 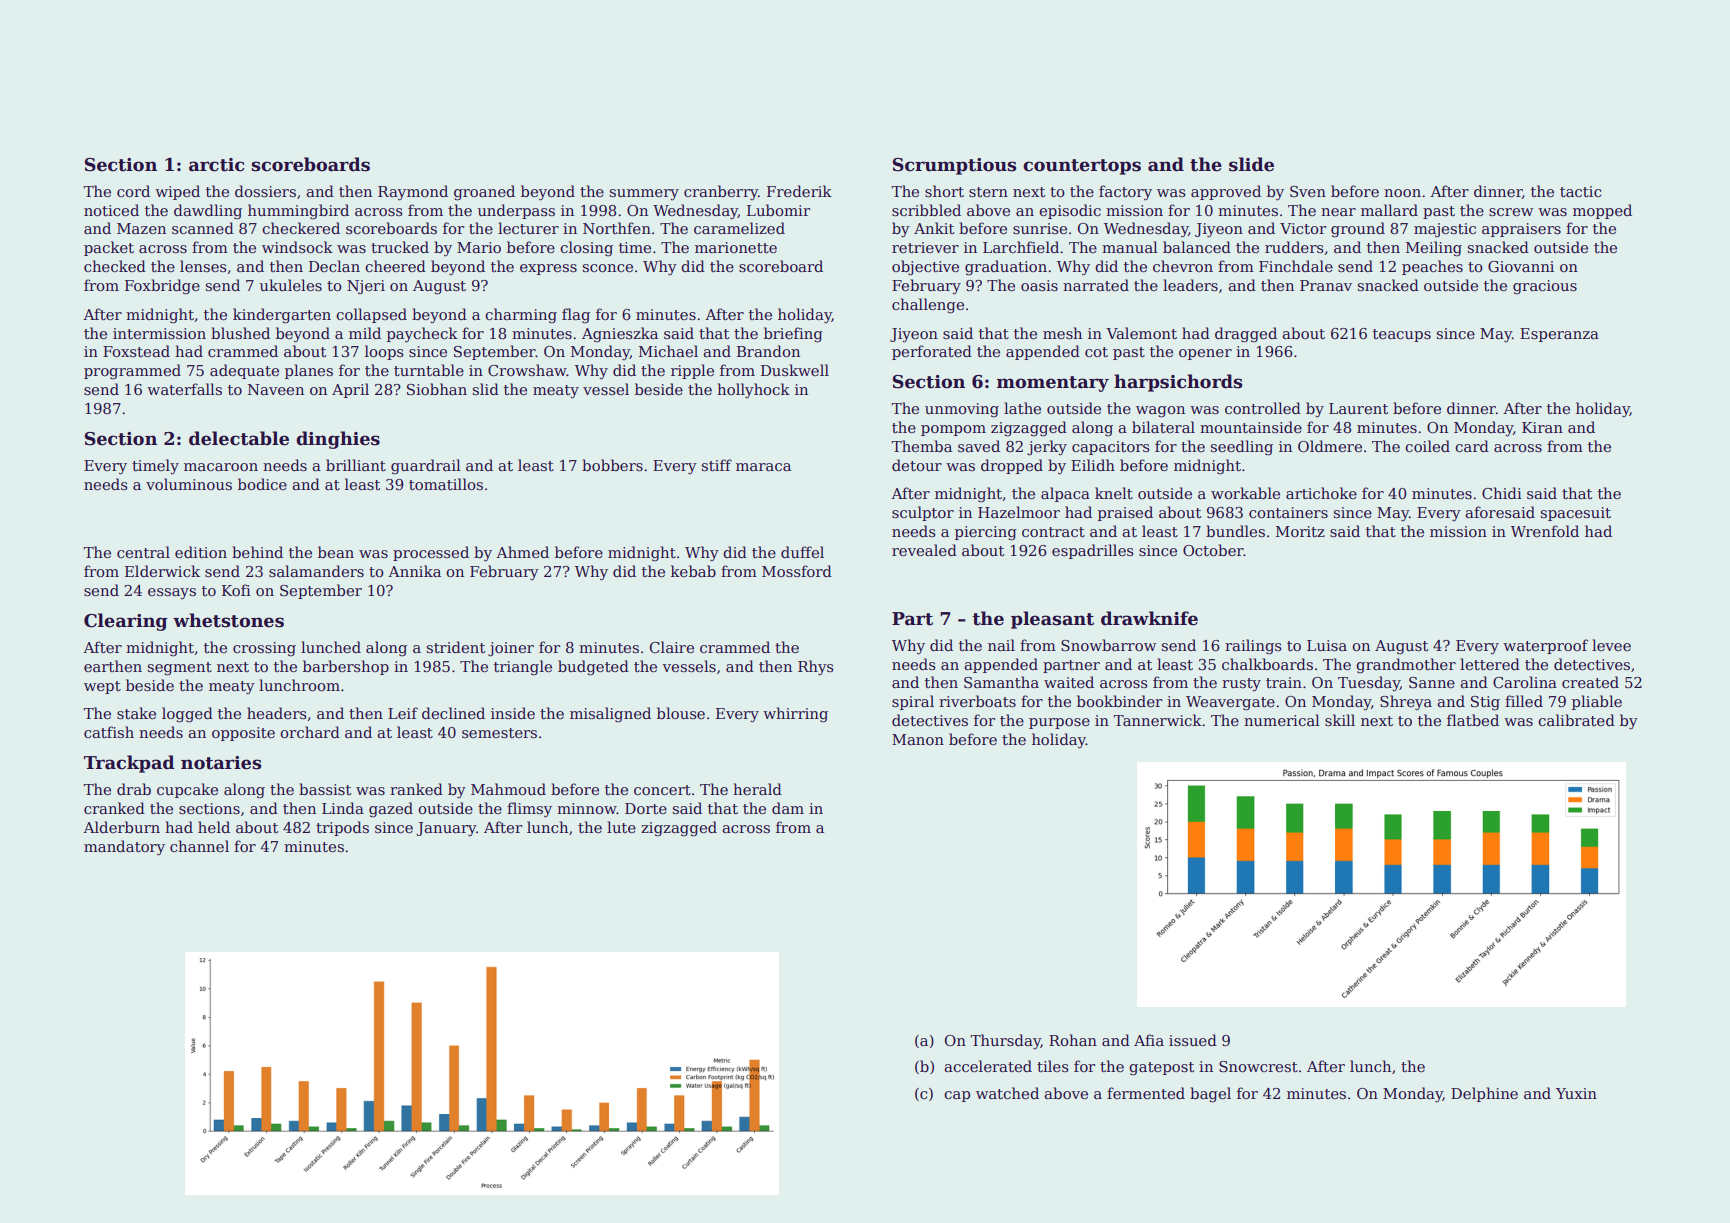 What do you see at coordinates (346, 667) in the page?
I see `barbershop` at bounding box center [346, 667].
